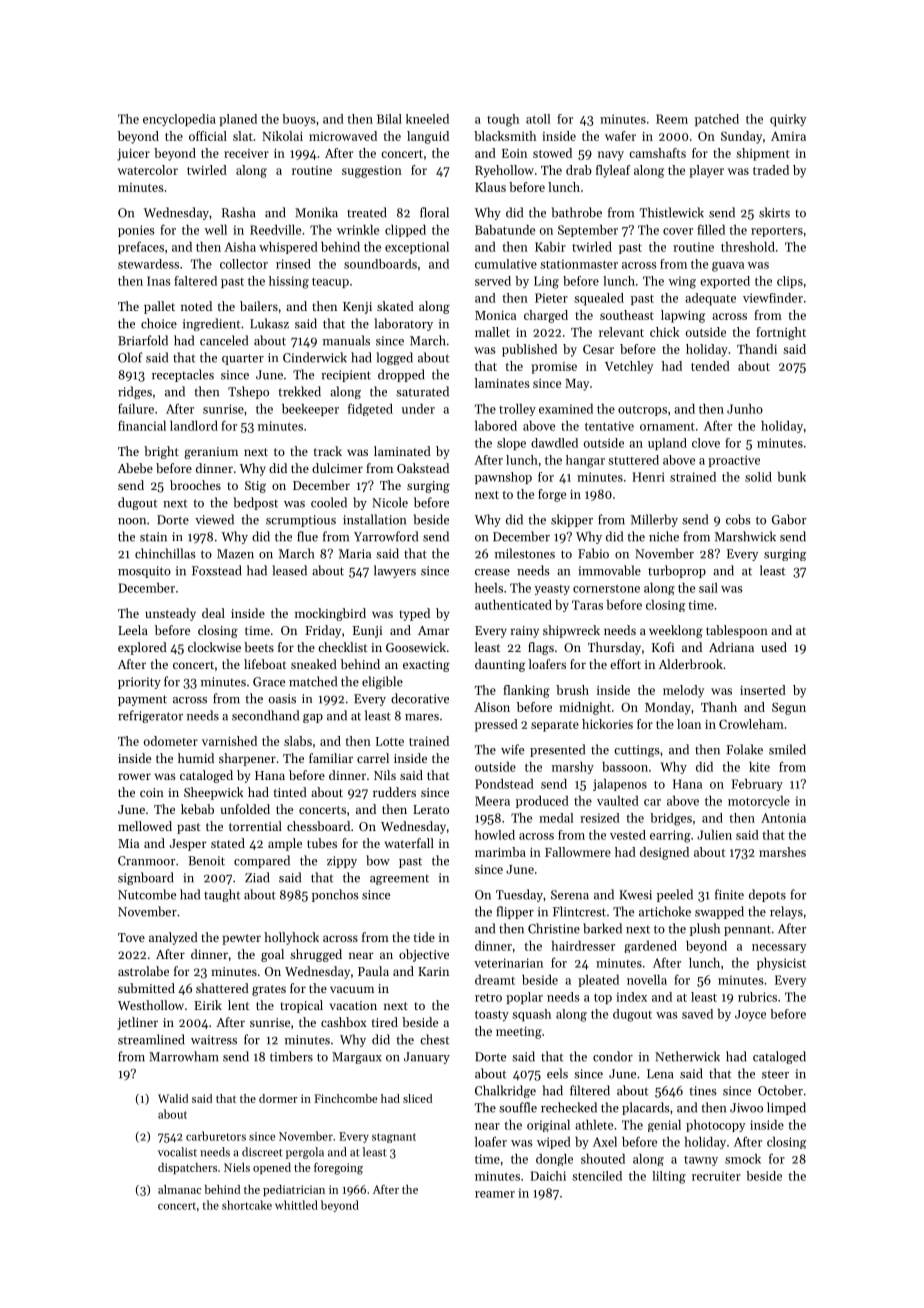  What do you see at coordinates (714, 835) in the image?
I see `Julien` at bounding box center [714, 835].
